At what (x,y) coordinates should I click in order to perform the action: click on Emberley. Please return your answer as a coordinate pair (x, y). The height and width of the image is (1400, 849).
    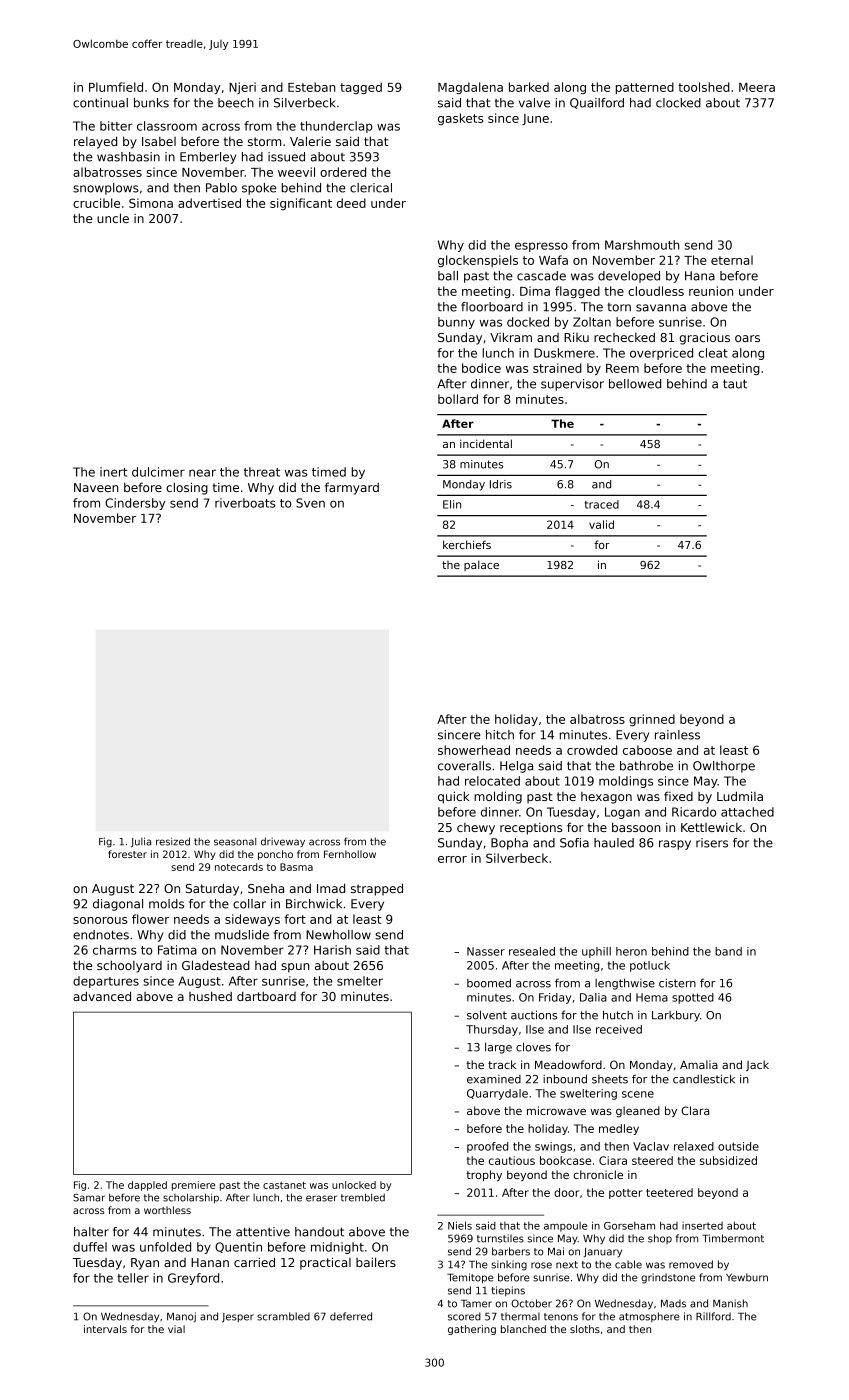
    Looking at the image, I should click on (208, 158).
